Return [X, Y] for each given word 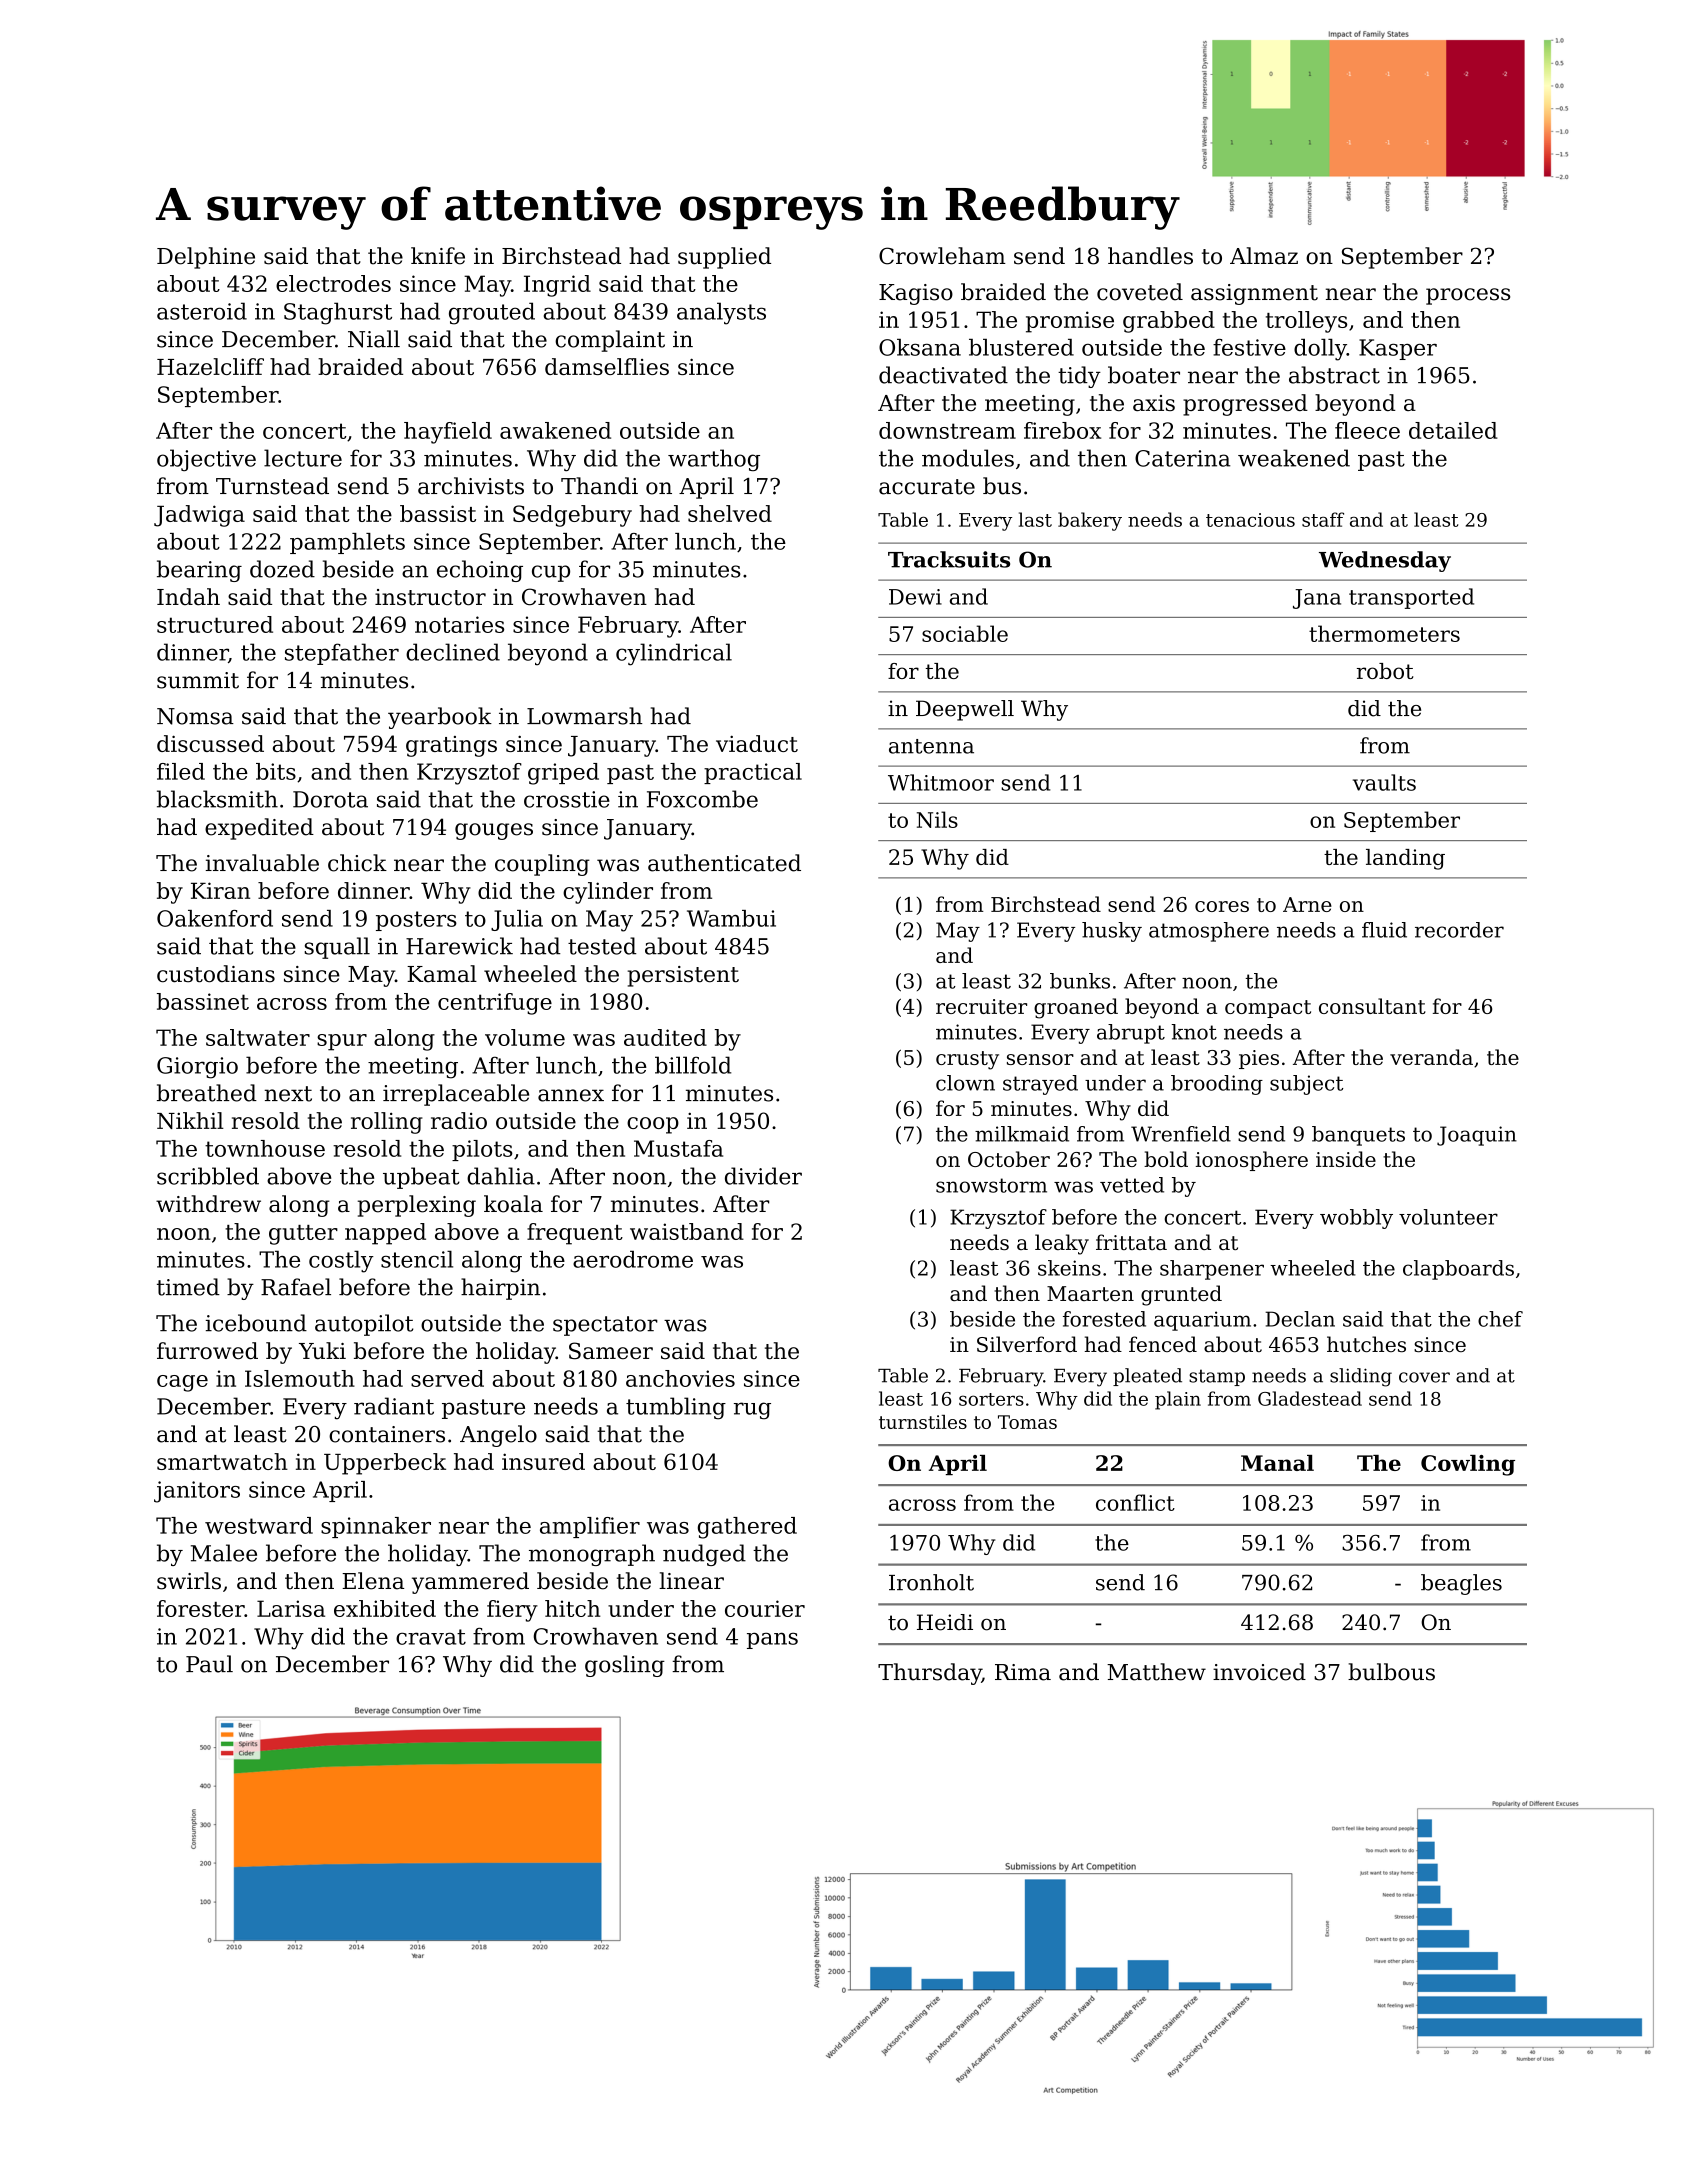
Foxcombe [702, 799]
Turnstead [272, 486]
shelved [730, 513]
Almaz [1264, 256]
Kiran [220, 890]
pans [772, 1640]
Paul [209, 1664]
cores [1222, 906]
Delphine [206, 258]
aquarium [1202, 1321]
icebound [256, 1323]
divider [763, 1176]
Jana [1317, 599]
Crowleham [942, 256]
